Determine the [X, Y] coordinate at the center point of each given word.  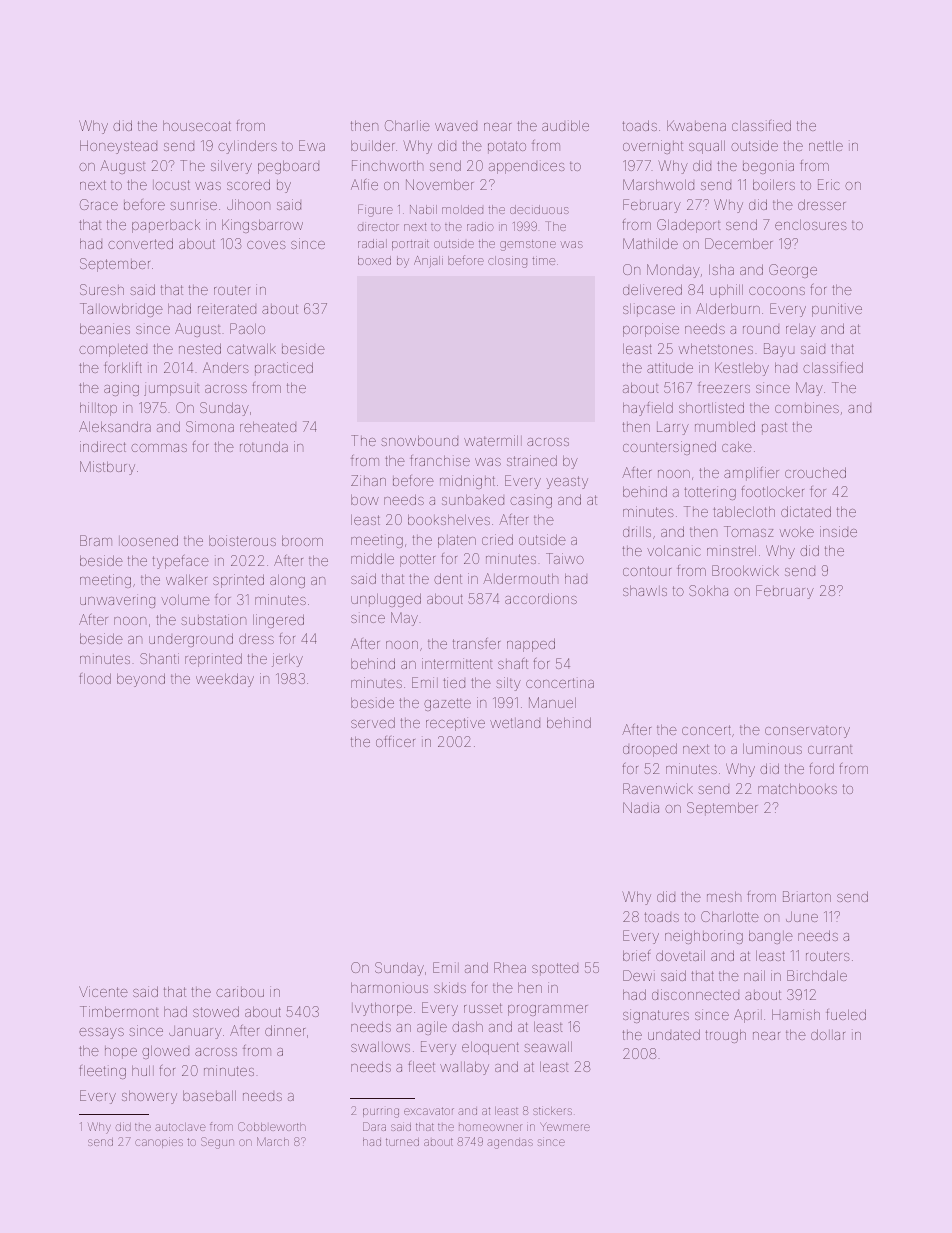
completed [113, 350]
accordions [541, 598]
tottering [710, 493]
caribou [240, 991]
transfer [476, 643]
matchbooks [797, 789]
